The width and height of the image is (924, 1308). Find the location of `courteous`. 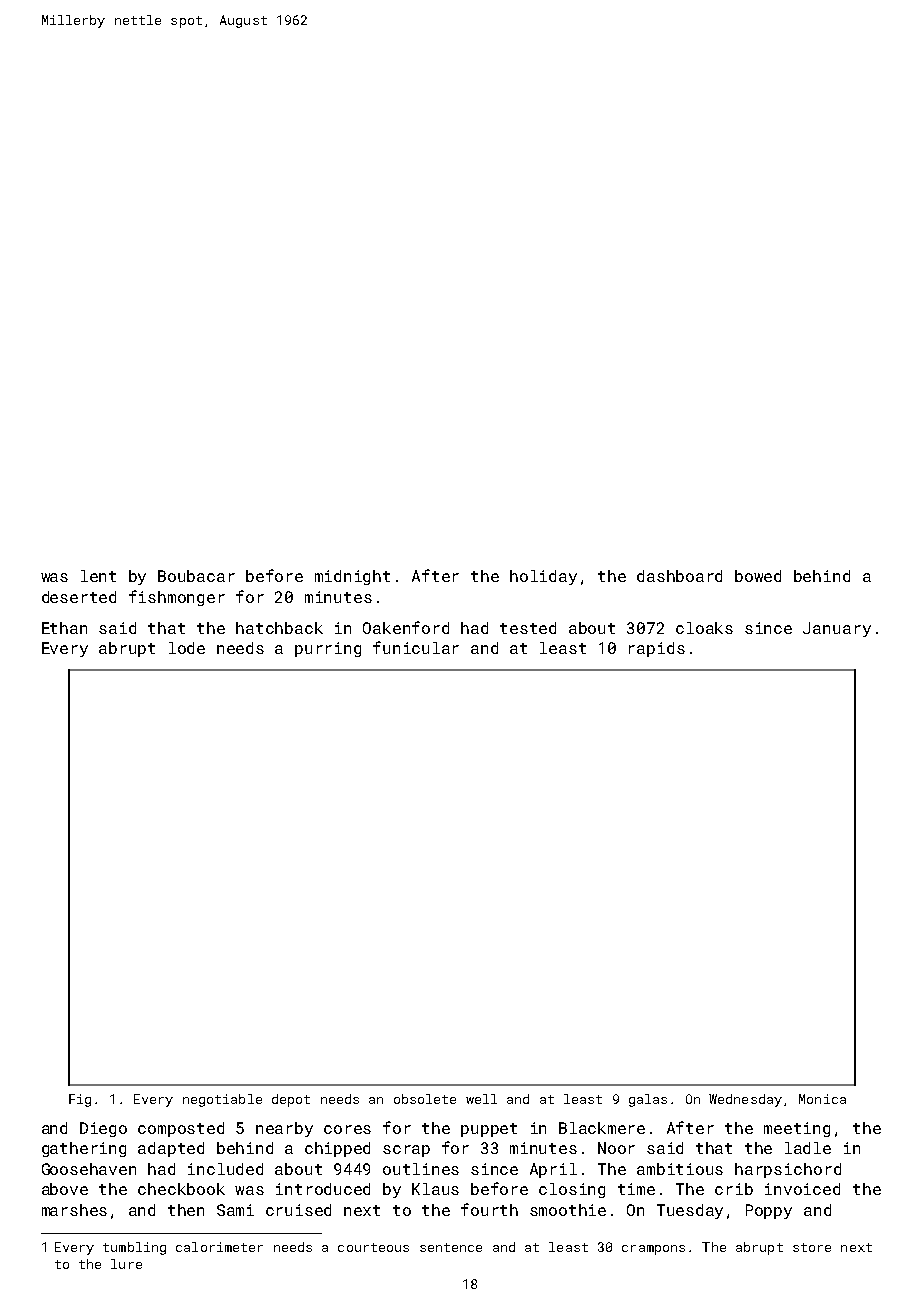

courteous is located at coordinates (373, 1247).
